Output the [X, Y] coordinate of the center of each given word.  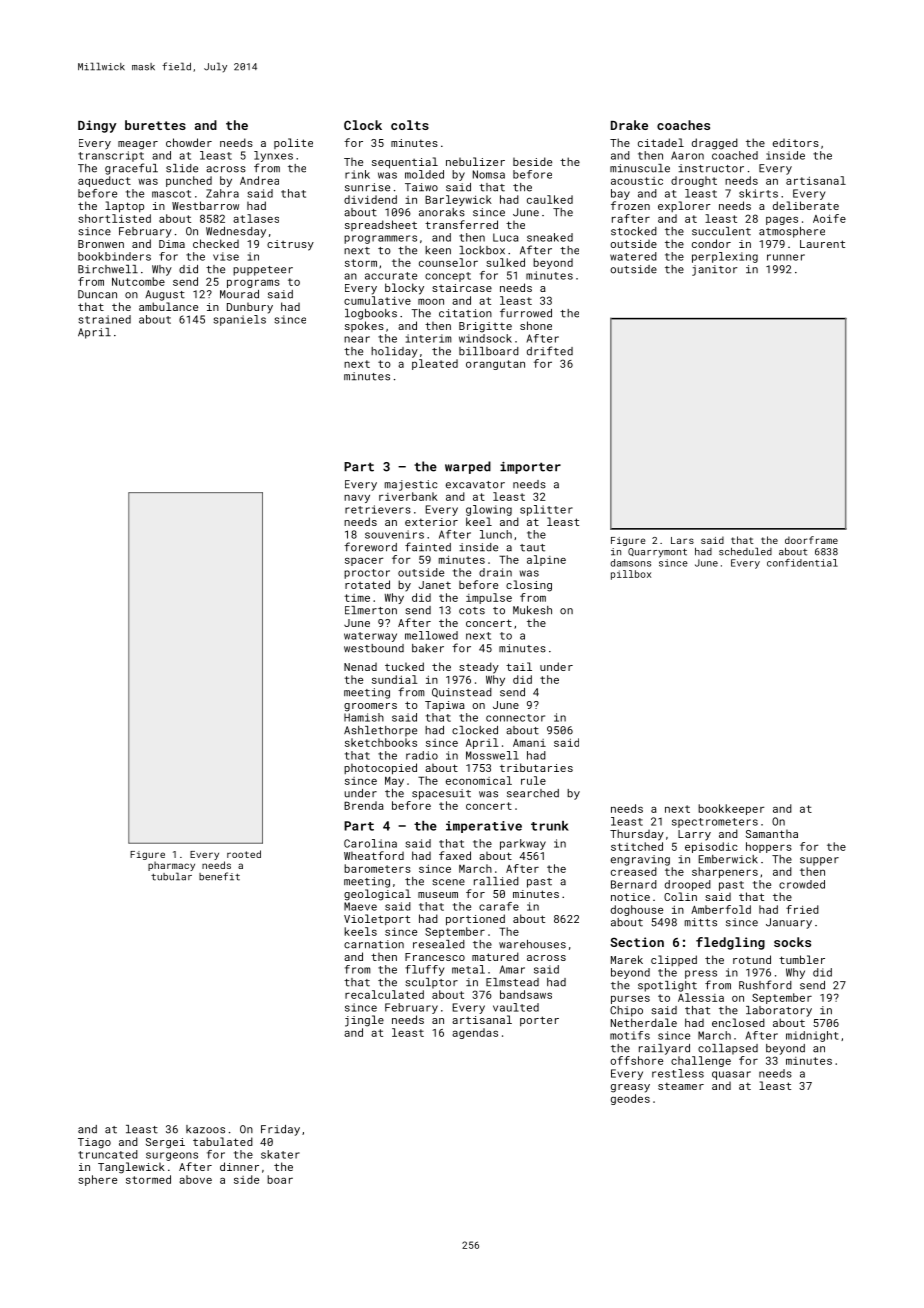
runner [786, 257]
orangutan [495, 365]
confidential [802, 563]
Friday [280, 1130]
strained [105, 319]
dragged [715, 144]
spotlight [667, 986]
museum [438, 895]
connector [515, 718]
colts [410, 125]
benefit [219, 876]
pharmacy [171, 866]
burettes [155, 125]
